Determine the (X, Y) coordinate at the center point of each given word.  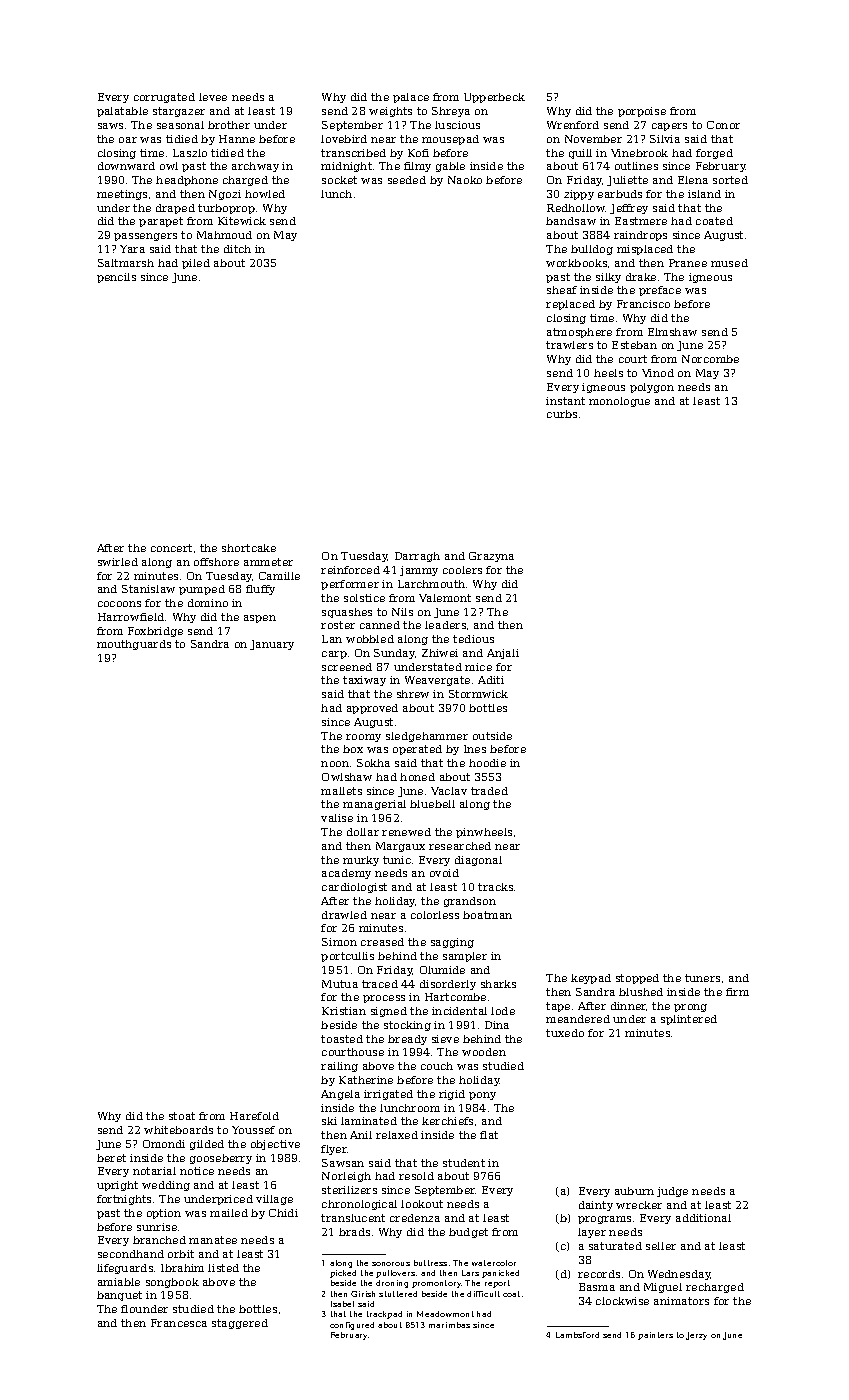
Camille (279, 576)
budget (468, 1233)
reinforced (350, 570)
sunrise (157, 1227)
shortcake (249, 548)
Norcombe (710, 359)
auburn (634, 1191)
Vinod (658, 373)
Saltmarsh (126, 263)
